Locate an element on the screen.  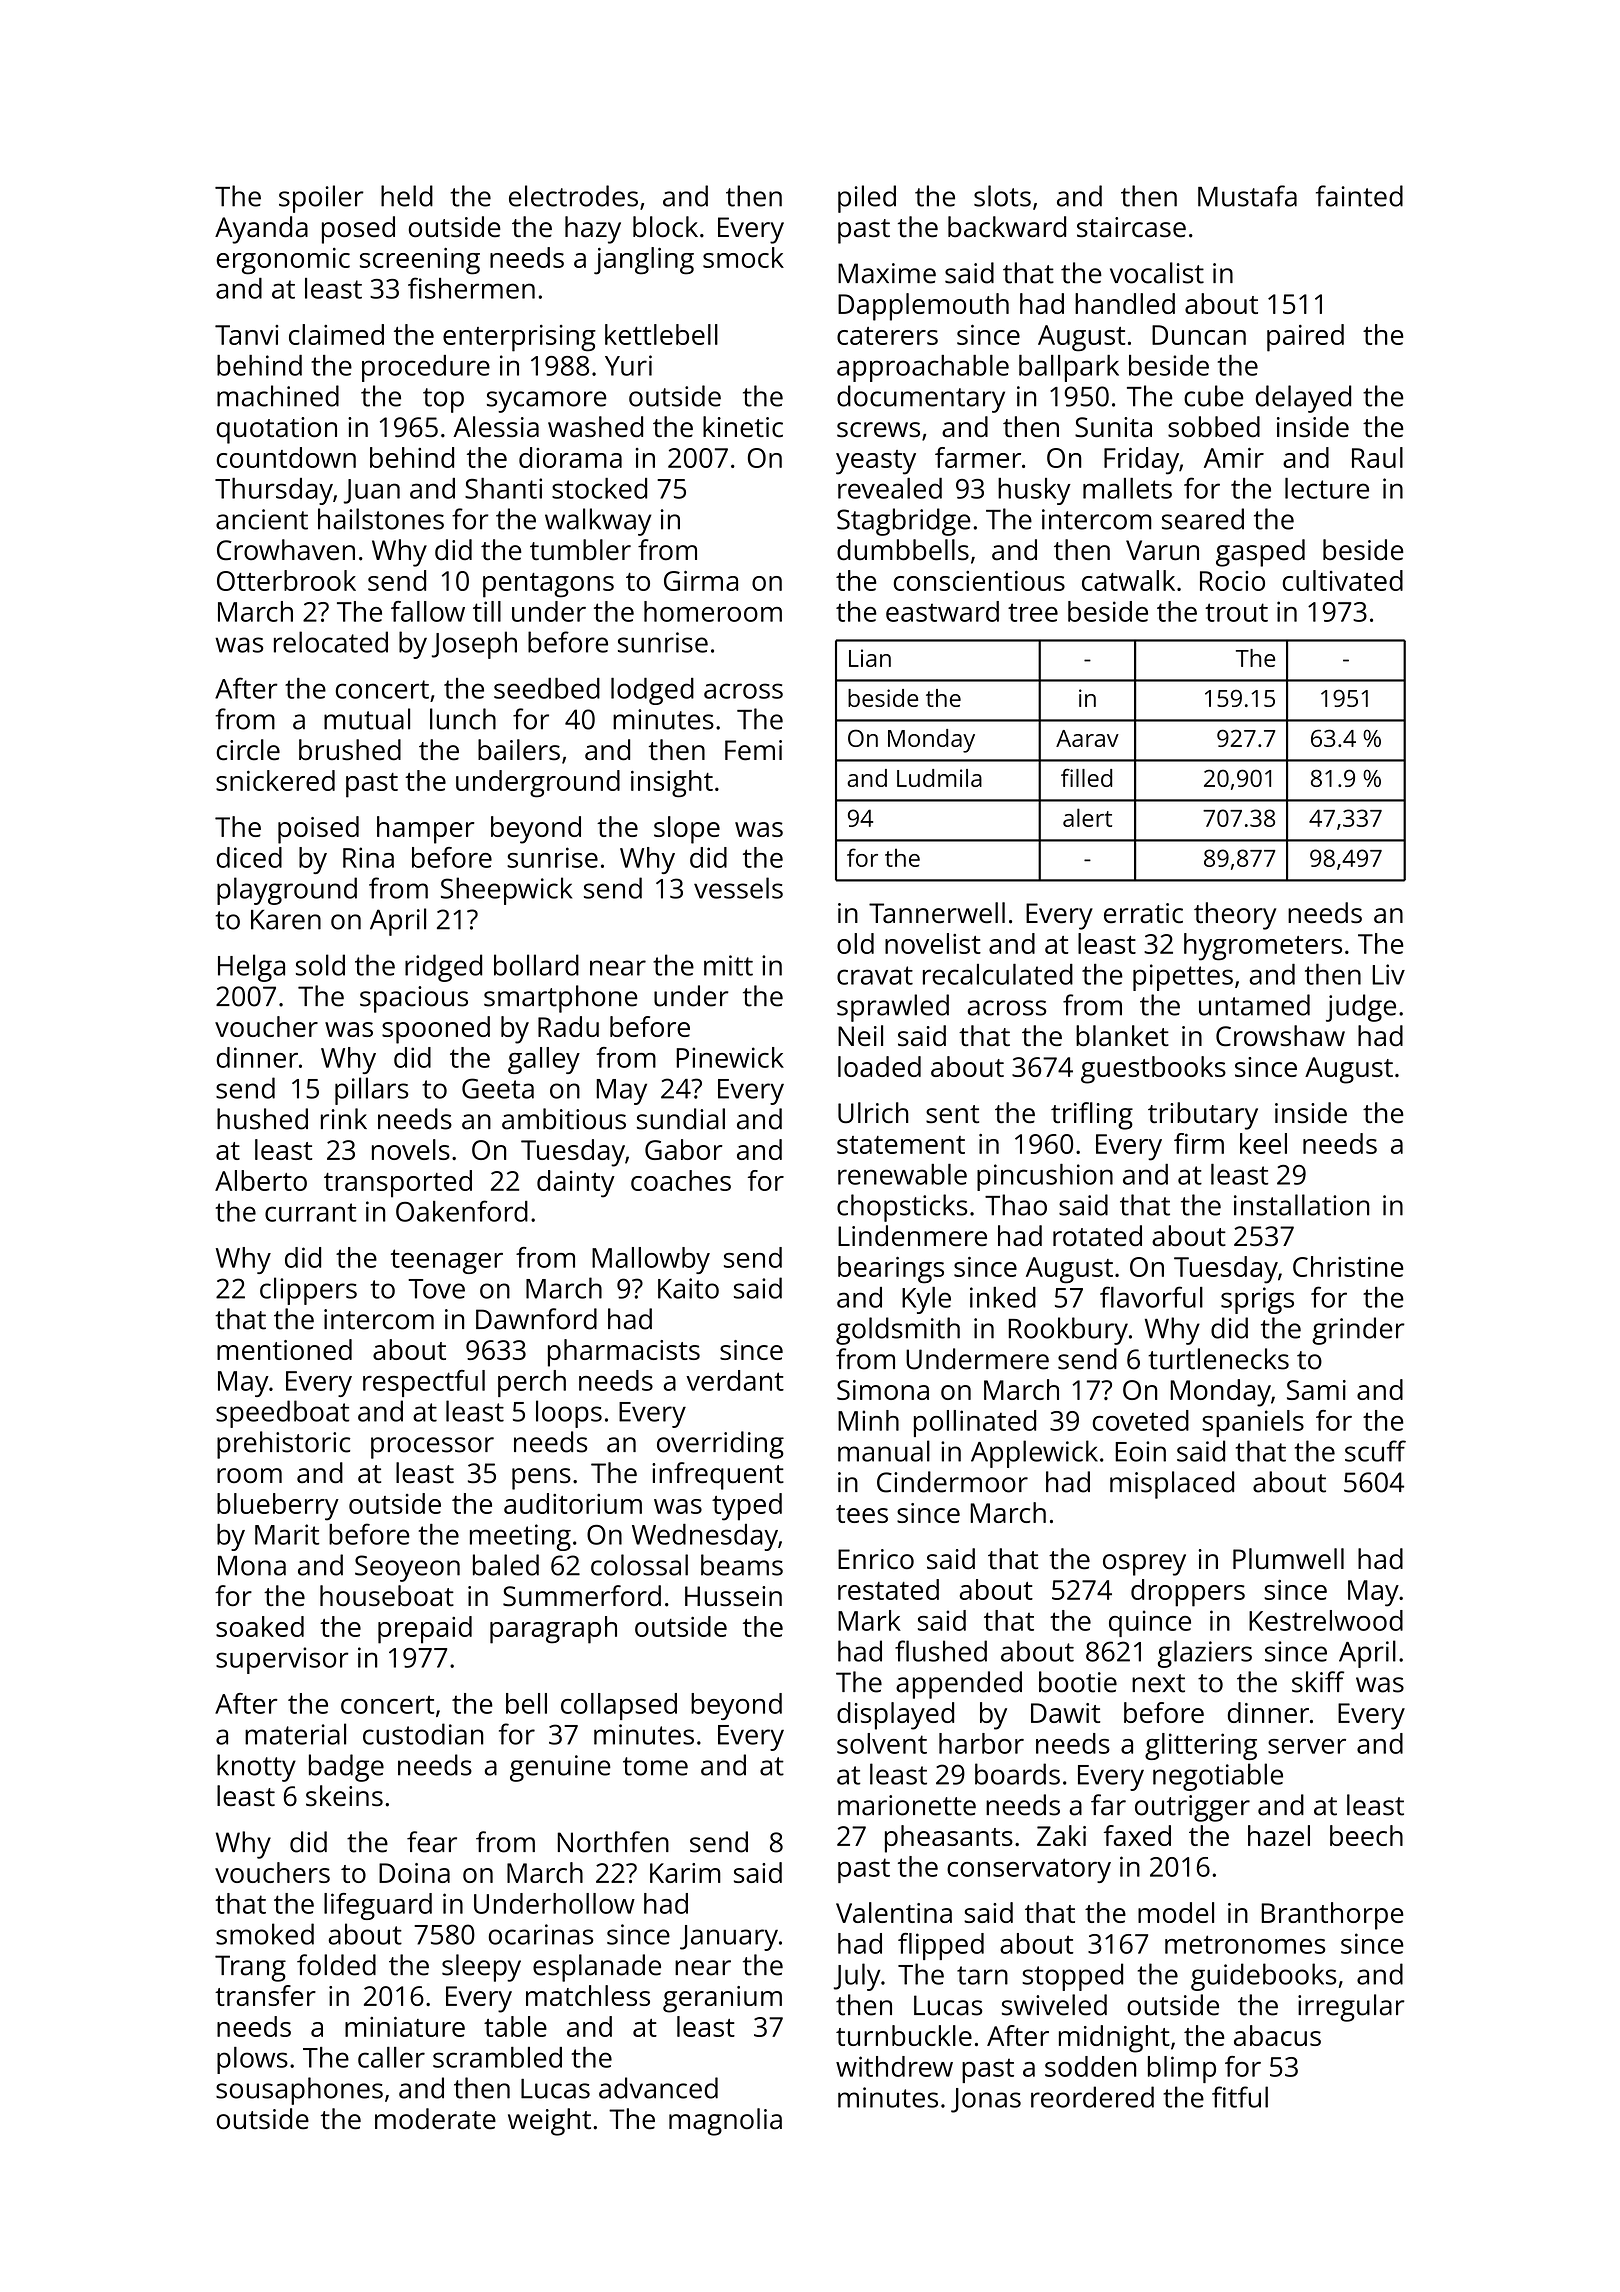
Girma is located at coordinates (701, 580).
